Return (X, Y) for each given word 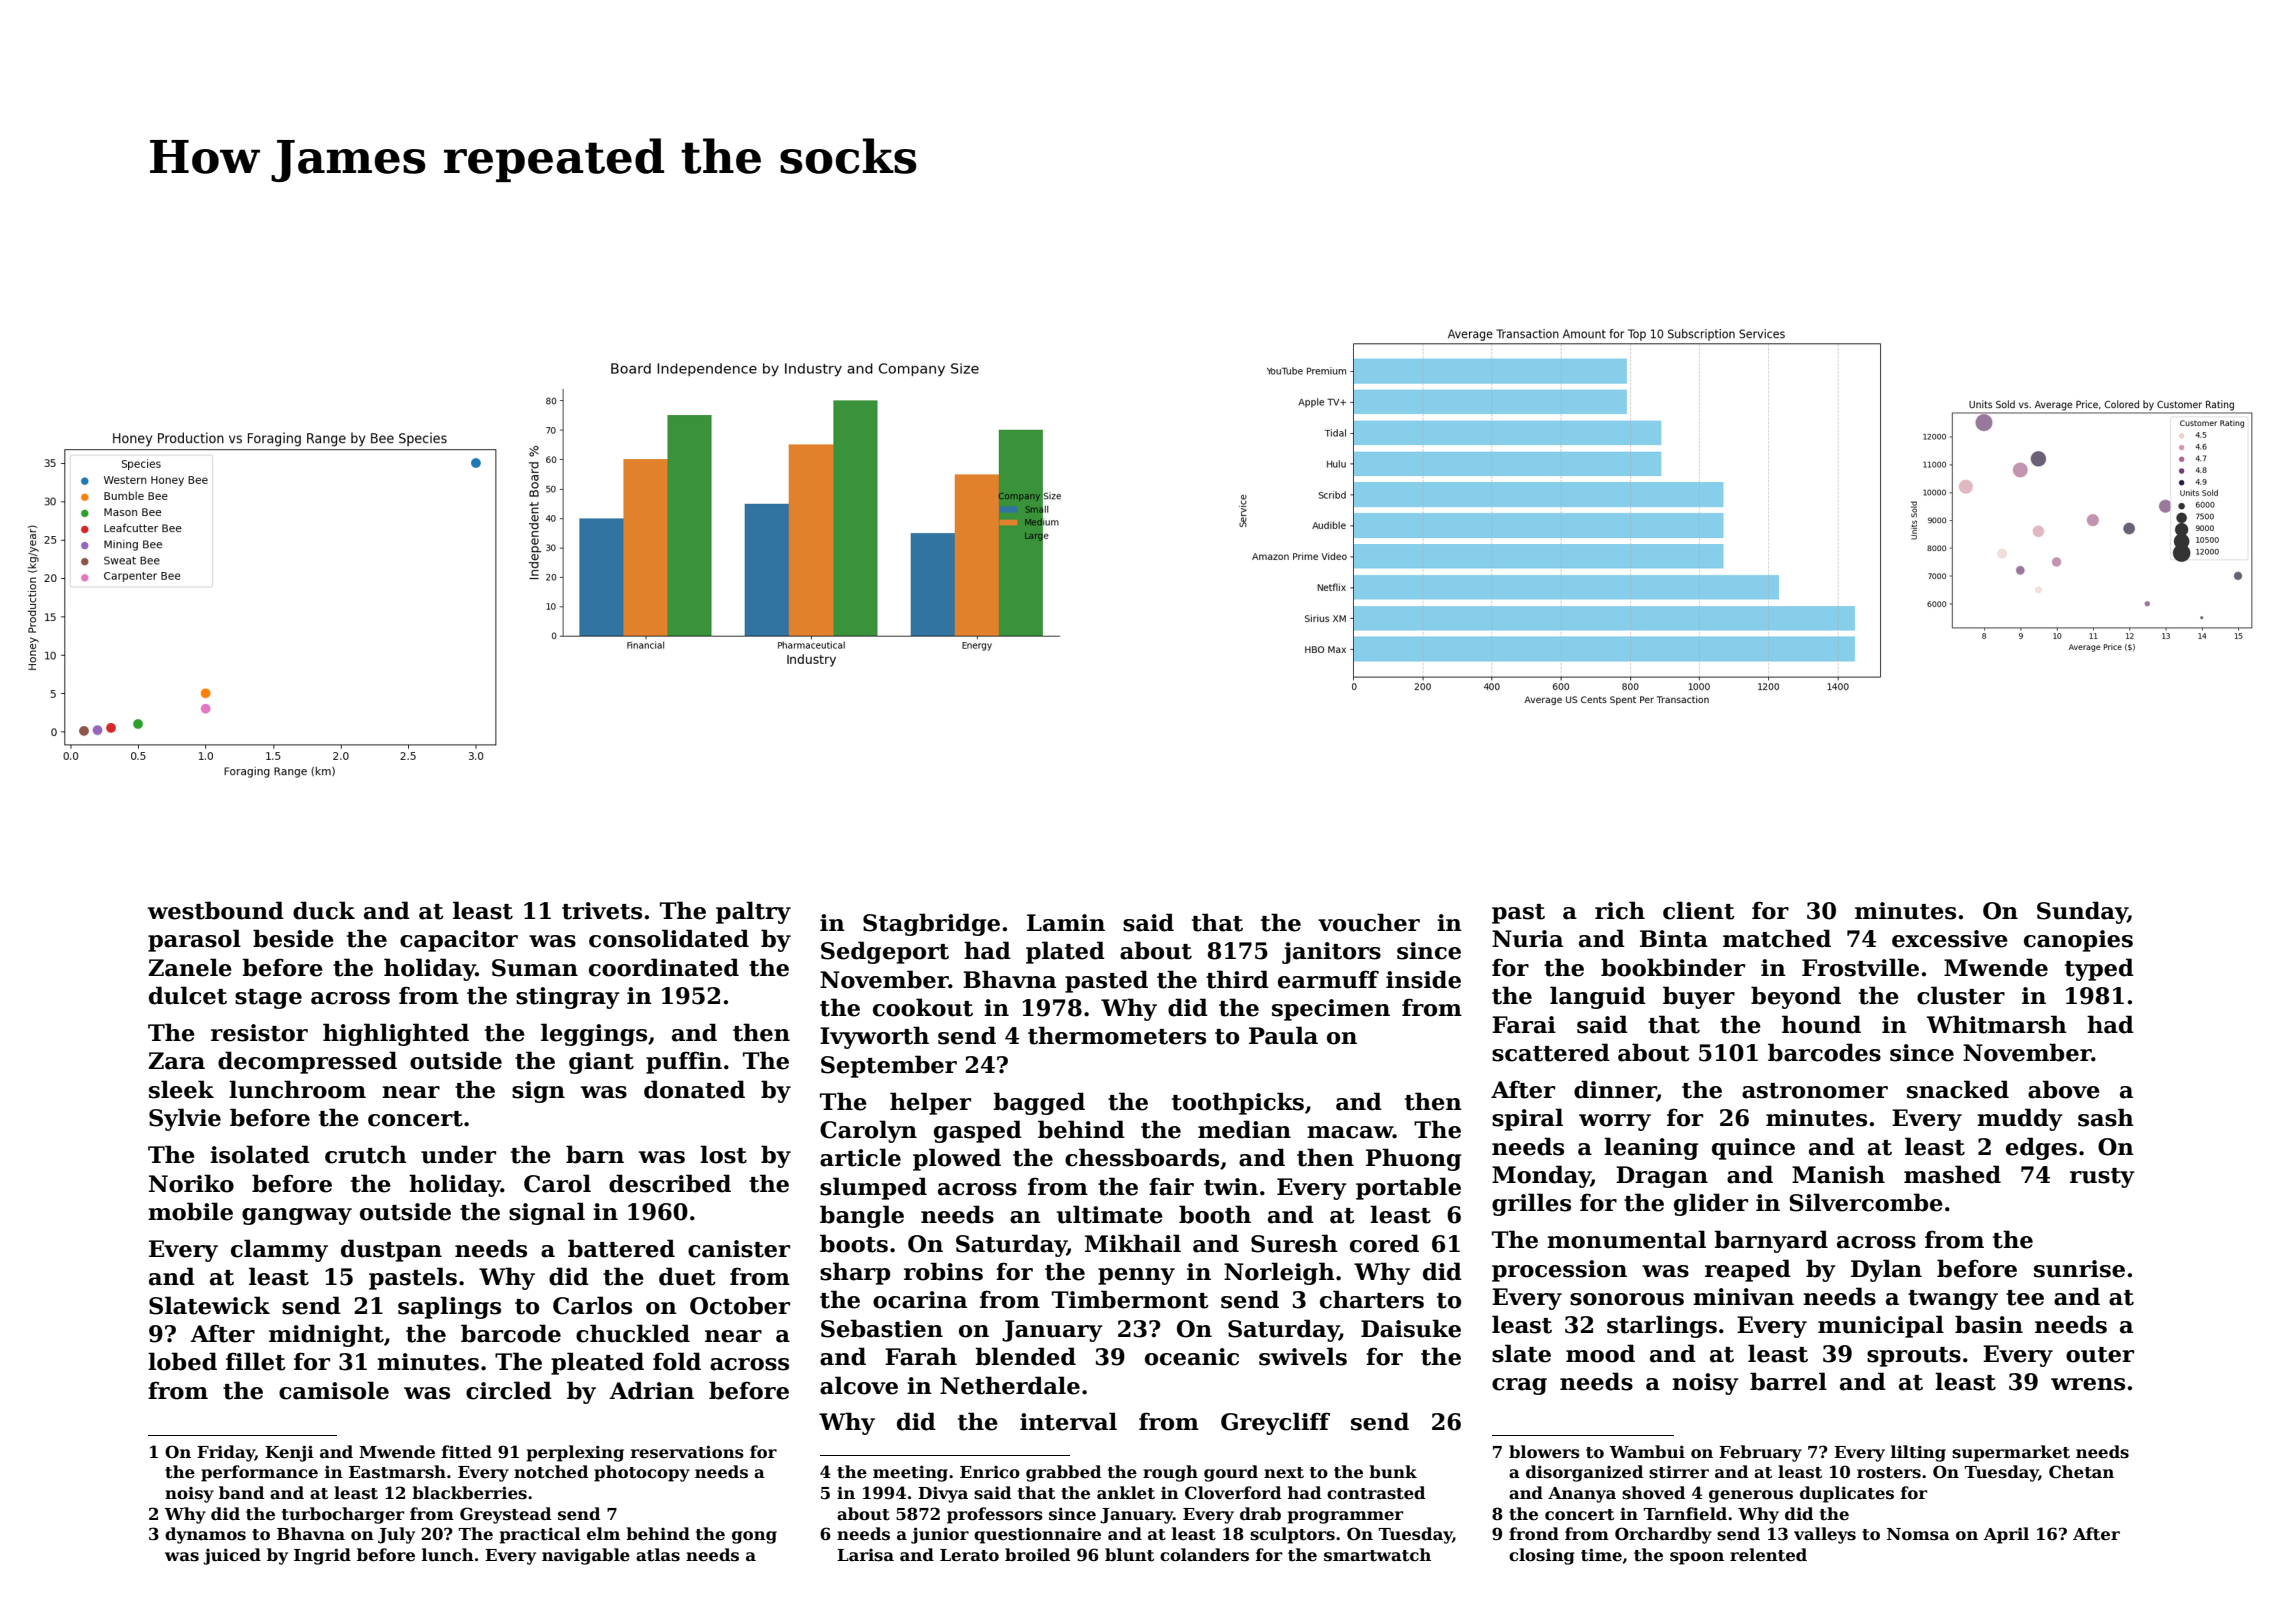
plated (1065, 952)
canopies (2078, 941)
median (1244, 1129)
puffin (684, 1062)
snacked (1958, 1089)
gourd (1231, 1473)
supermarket (2011, 1453)
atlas (658, 1555)
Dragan (1662, 1177)
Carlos (592, 1305)
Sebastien (882, 1328)
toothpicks (1238, 1103)
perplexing (575, 1453)
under (458, 1154)
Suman (535, 968)
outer (2100, 1355)
